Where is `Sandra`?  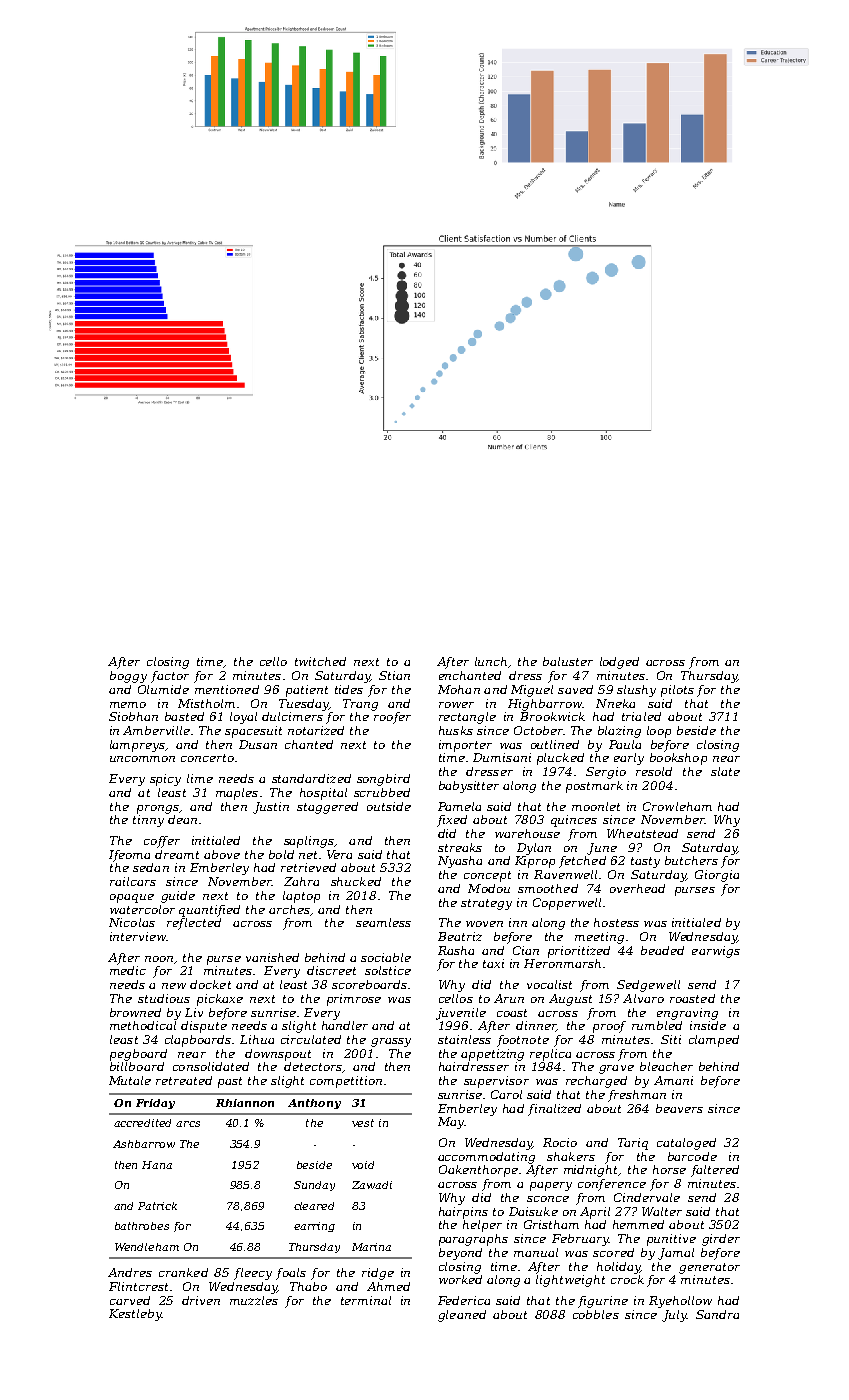 Sandra is located at coordinates (717, 1314).
